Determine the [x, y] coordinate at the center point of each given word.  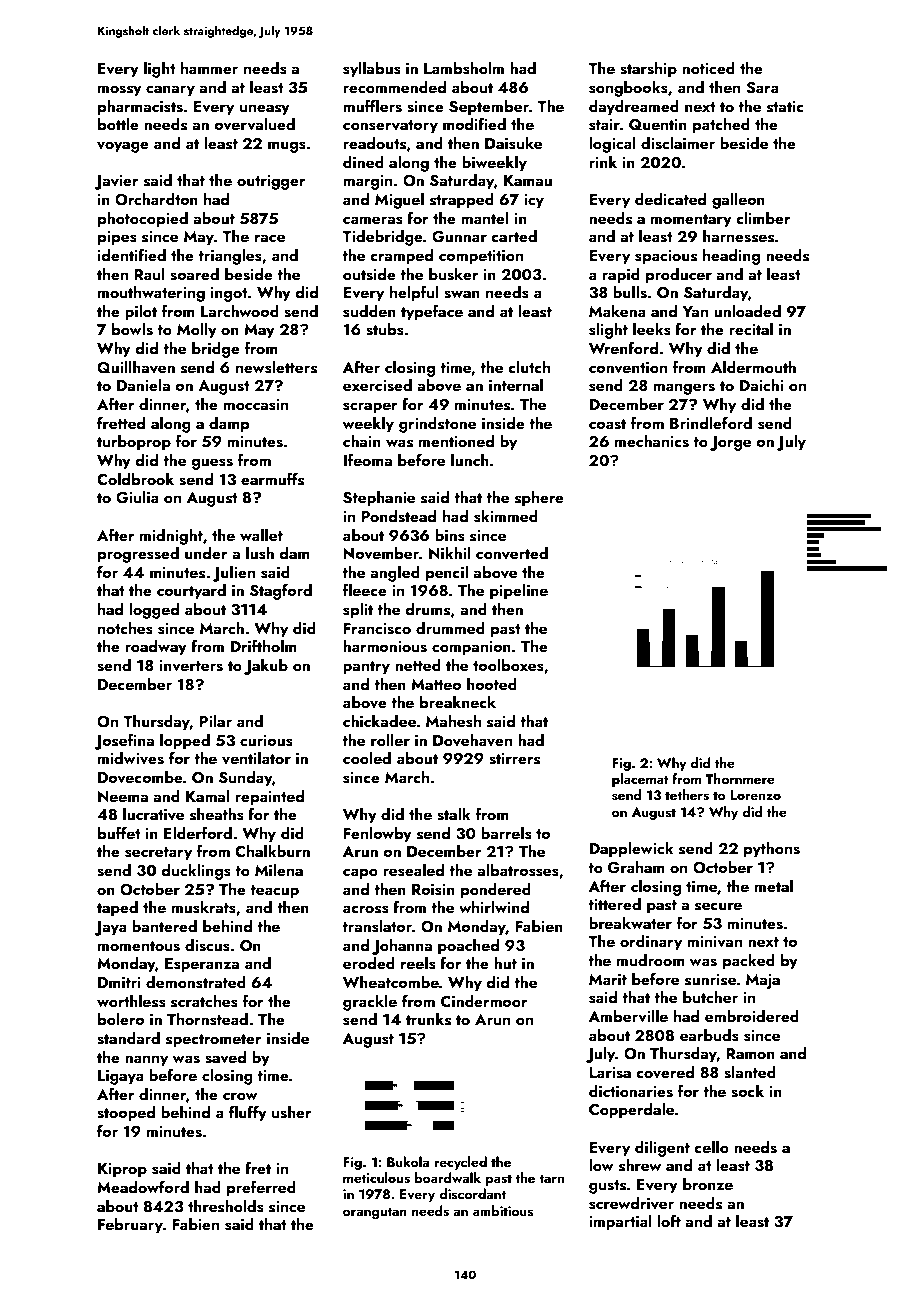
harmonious [385, 646]
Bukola [408, 1161]
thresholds [226, 1206]
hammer [209, 68]
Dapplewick [631, 850]
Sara [762, 88]
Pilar [215, 721]
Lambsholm [464, 68]
